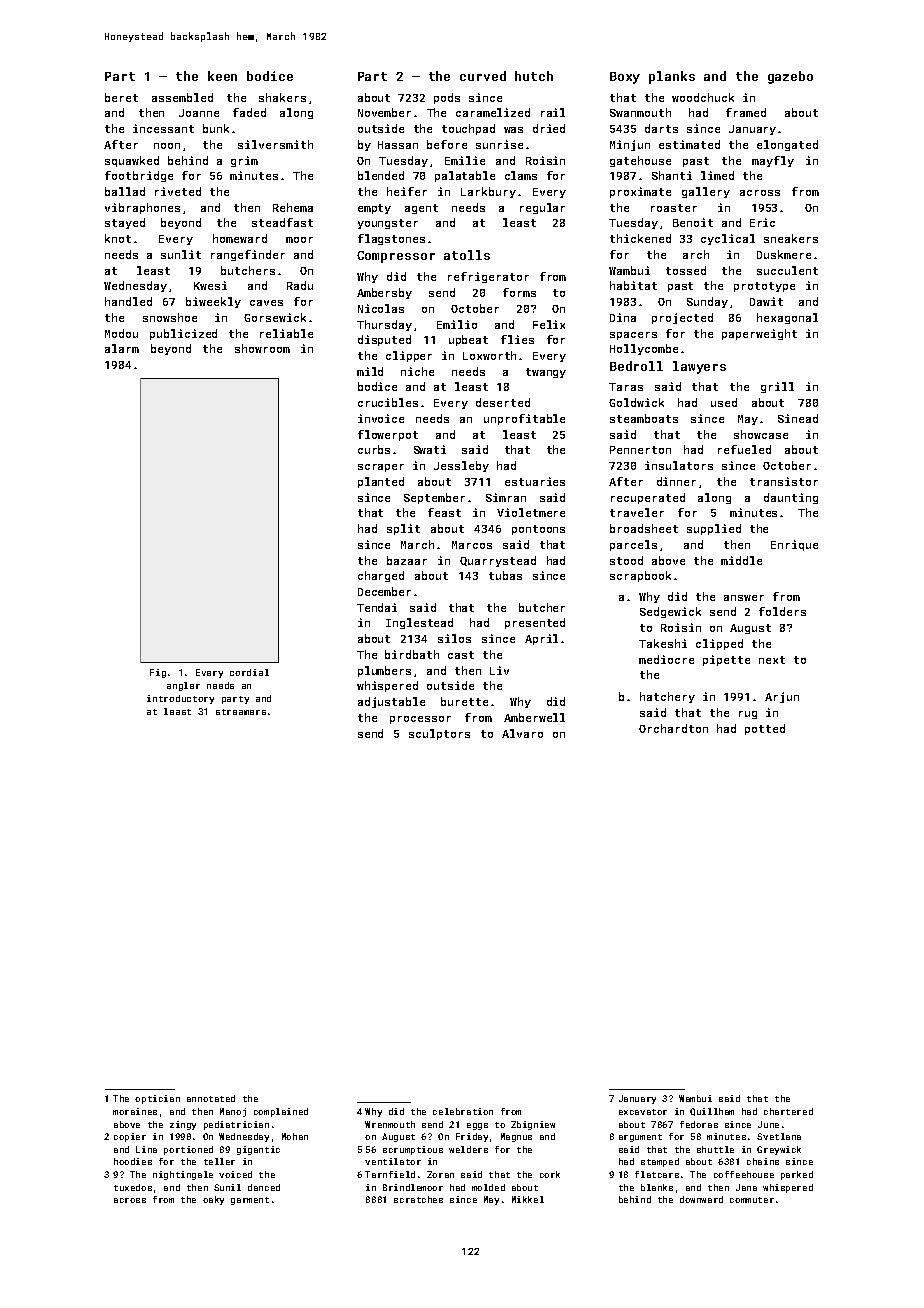 The image size is (924, 1308). What do you see at coordinates (488, 192) in the image?
I see `Larkbury` at bounding box center [488, 192].
